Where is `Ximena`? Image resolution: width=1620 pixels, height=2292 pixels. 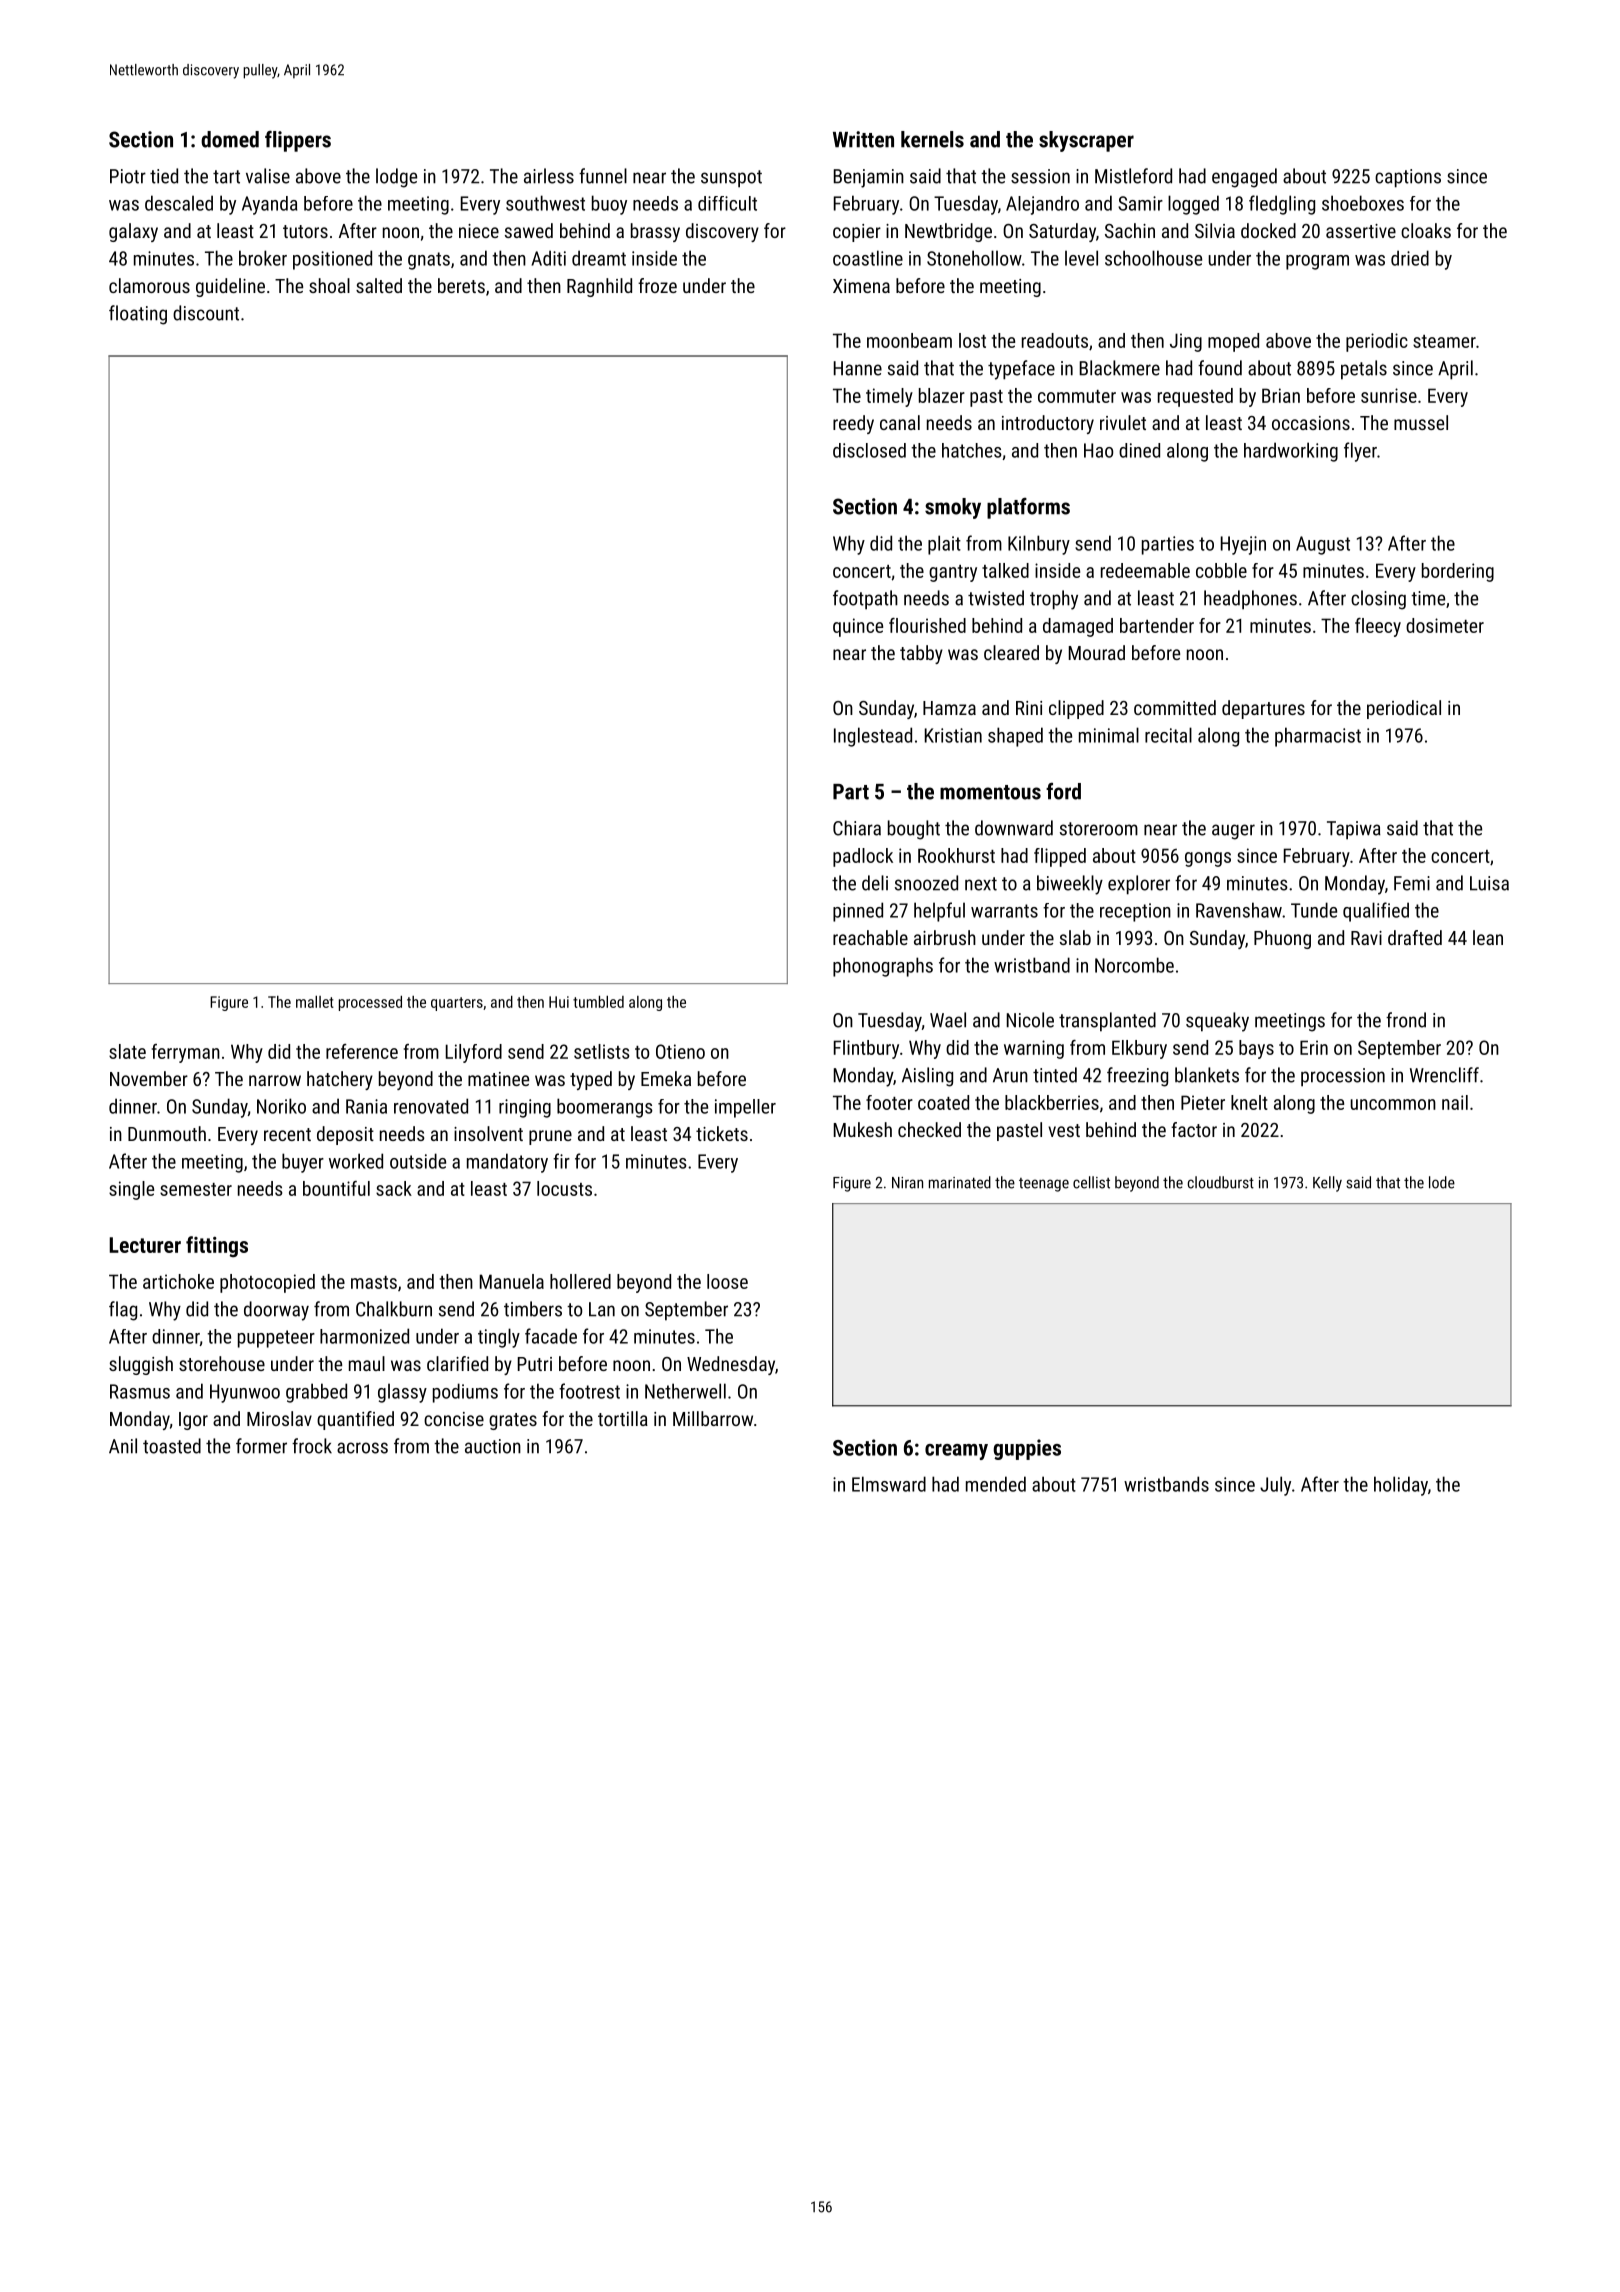
Ximena is located at coordinates (861, 286).
